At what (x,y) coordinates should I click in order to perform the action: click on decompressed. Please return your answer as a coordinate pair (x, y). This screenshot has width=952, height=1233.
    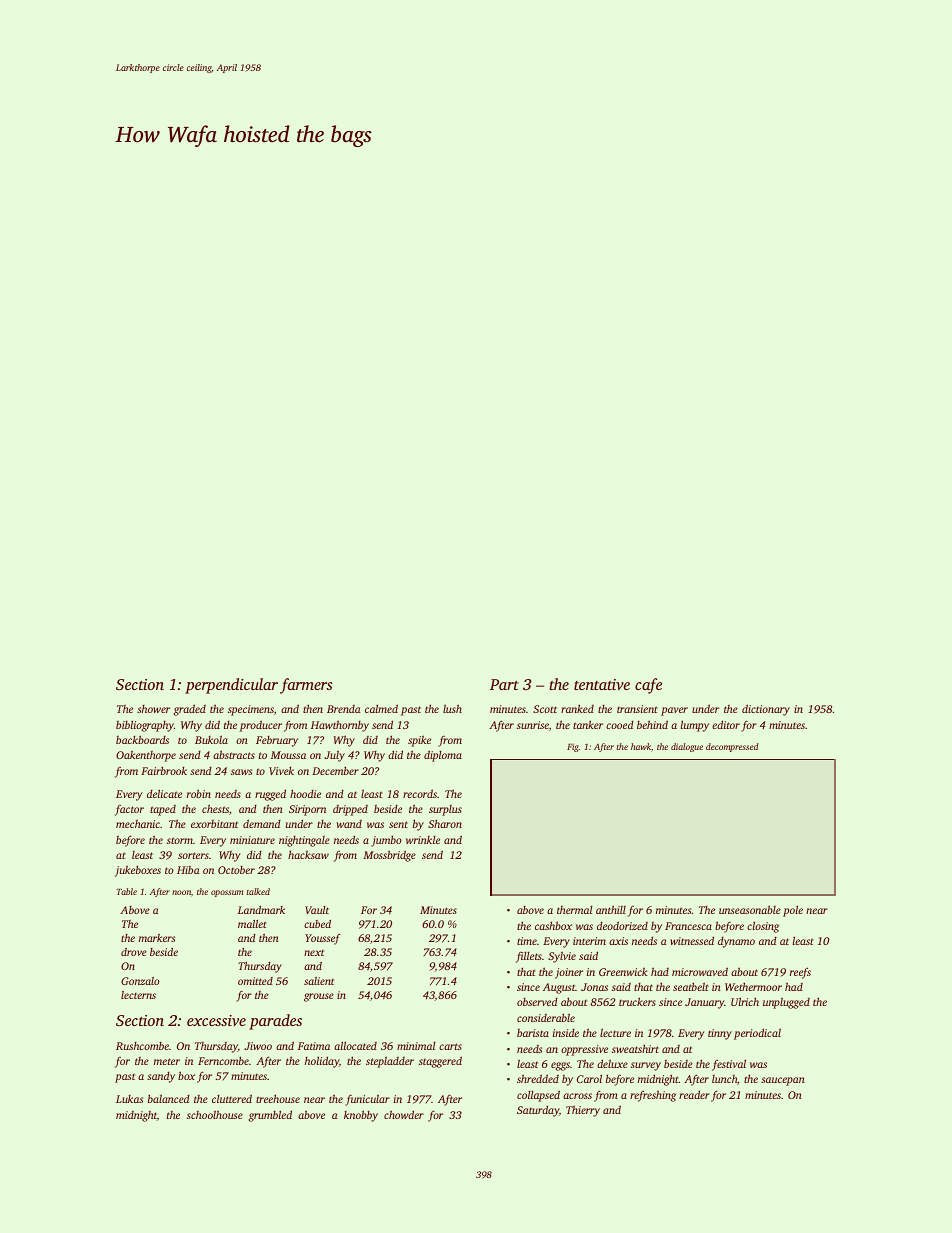
    Looking at the image, I should click on (732, 747).
